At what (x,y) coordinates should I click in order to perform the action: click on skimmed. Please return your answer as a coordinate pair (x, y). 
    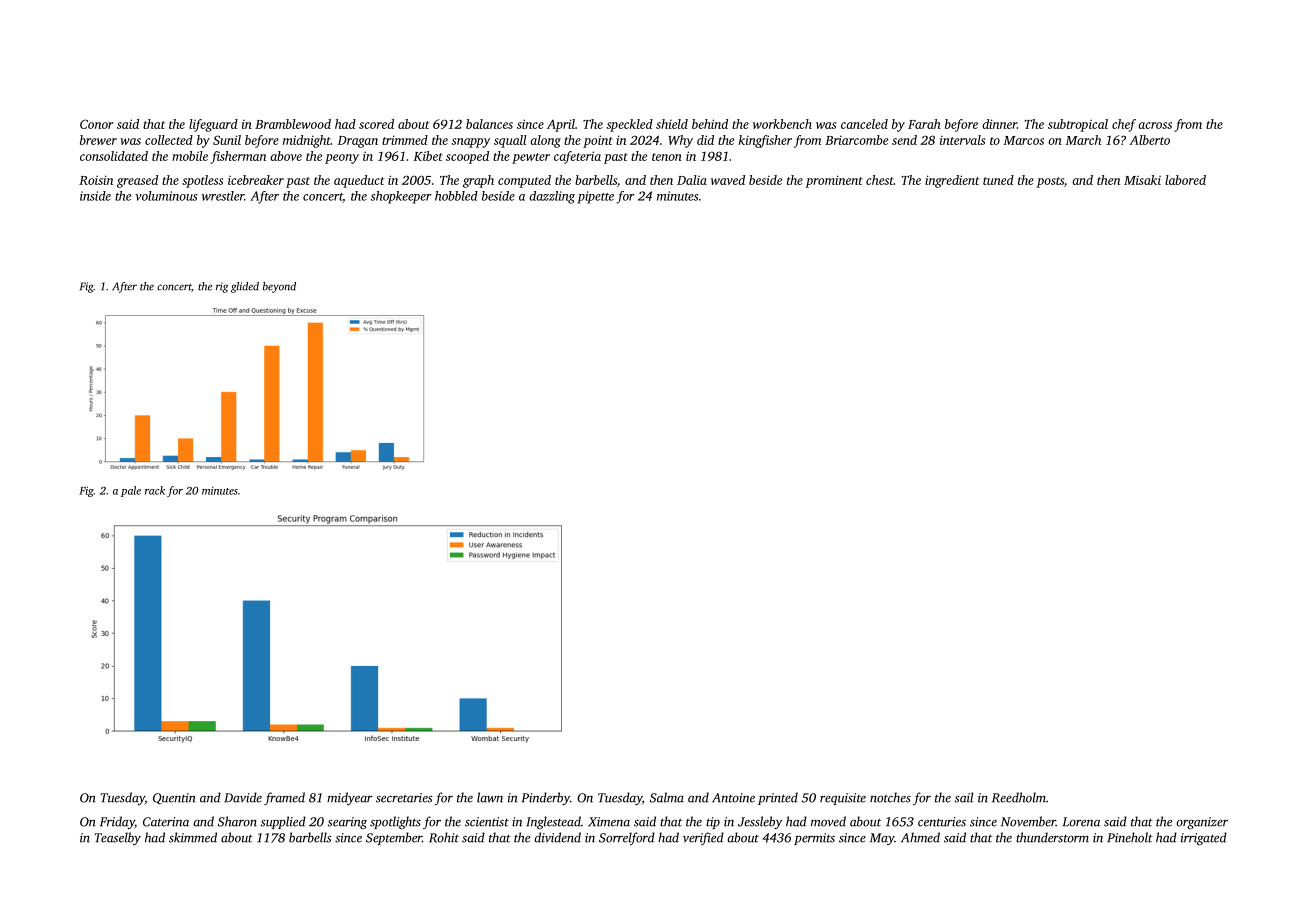
    Looking at the image, I should click on (193, 837).
